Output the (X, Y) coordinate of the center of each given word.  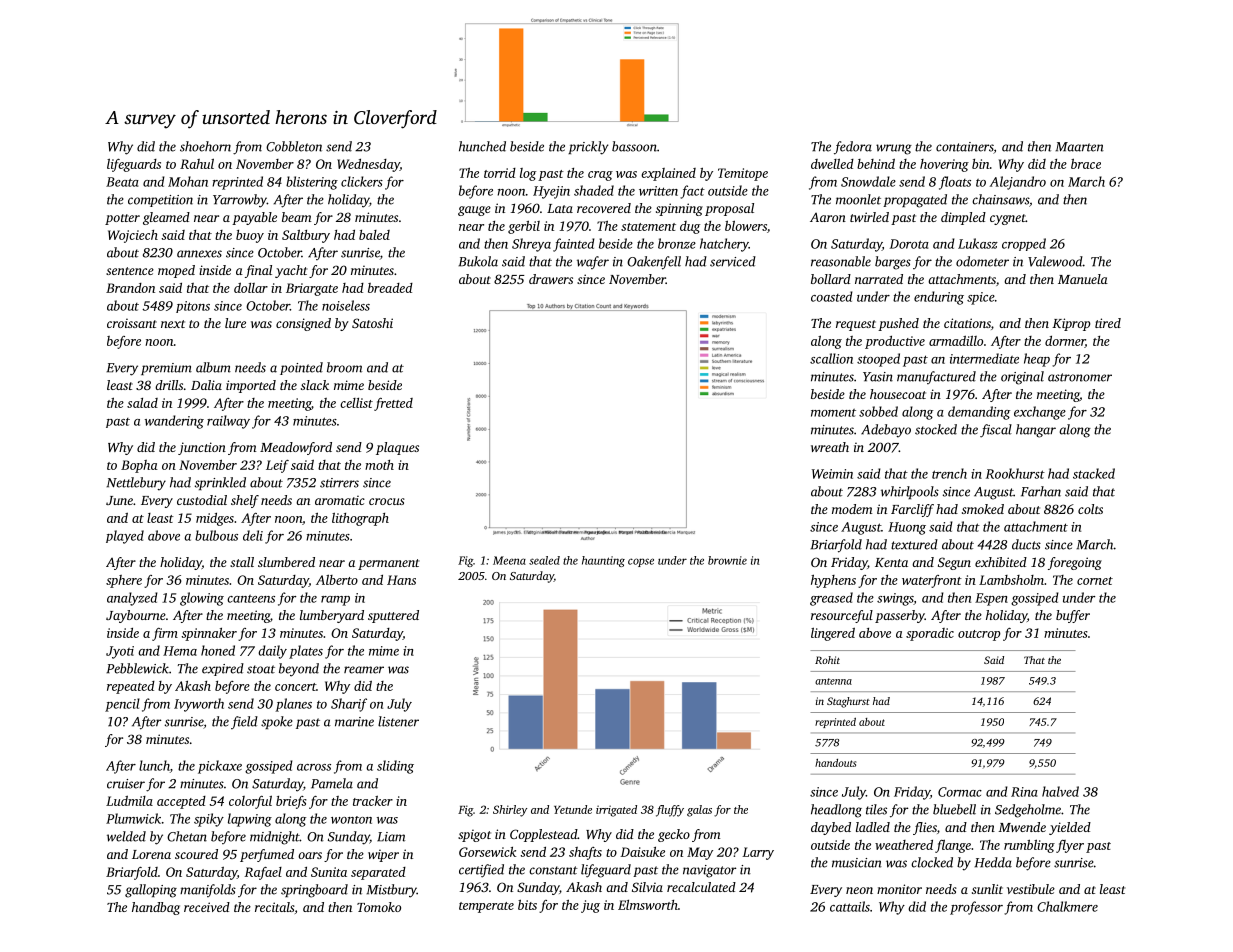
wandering (174, 422)
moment (833, 413)
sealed (544, 560)
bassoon (634, 146)
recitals (274, 907)
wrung (894, 149)
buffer (1073, 616)
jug (590, 906)
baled (374, 235)
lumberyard (332, 616)
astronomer (1080, 377)
